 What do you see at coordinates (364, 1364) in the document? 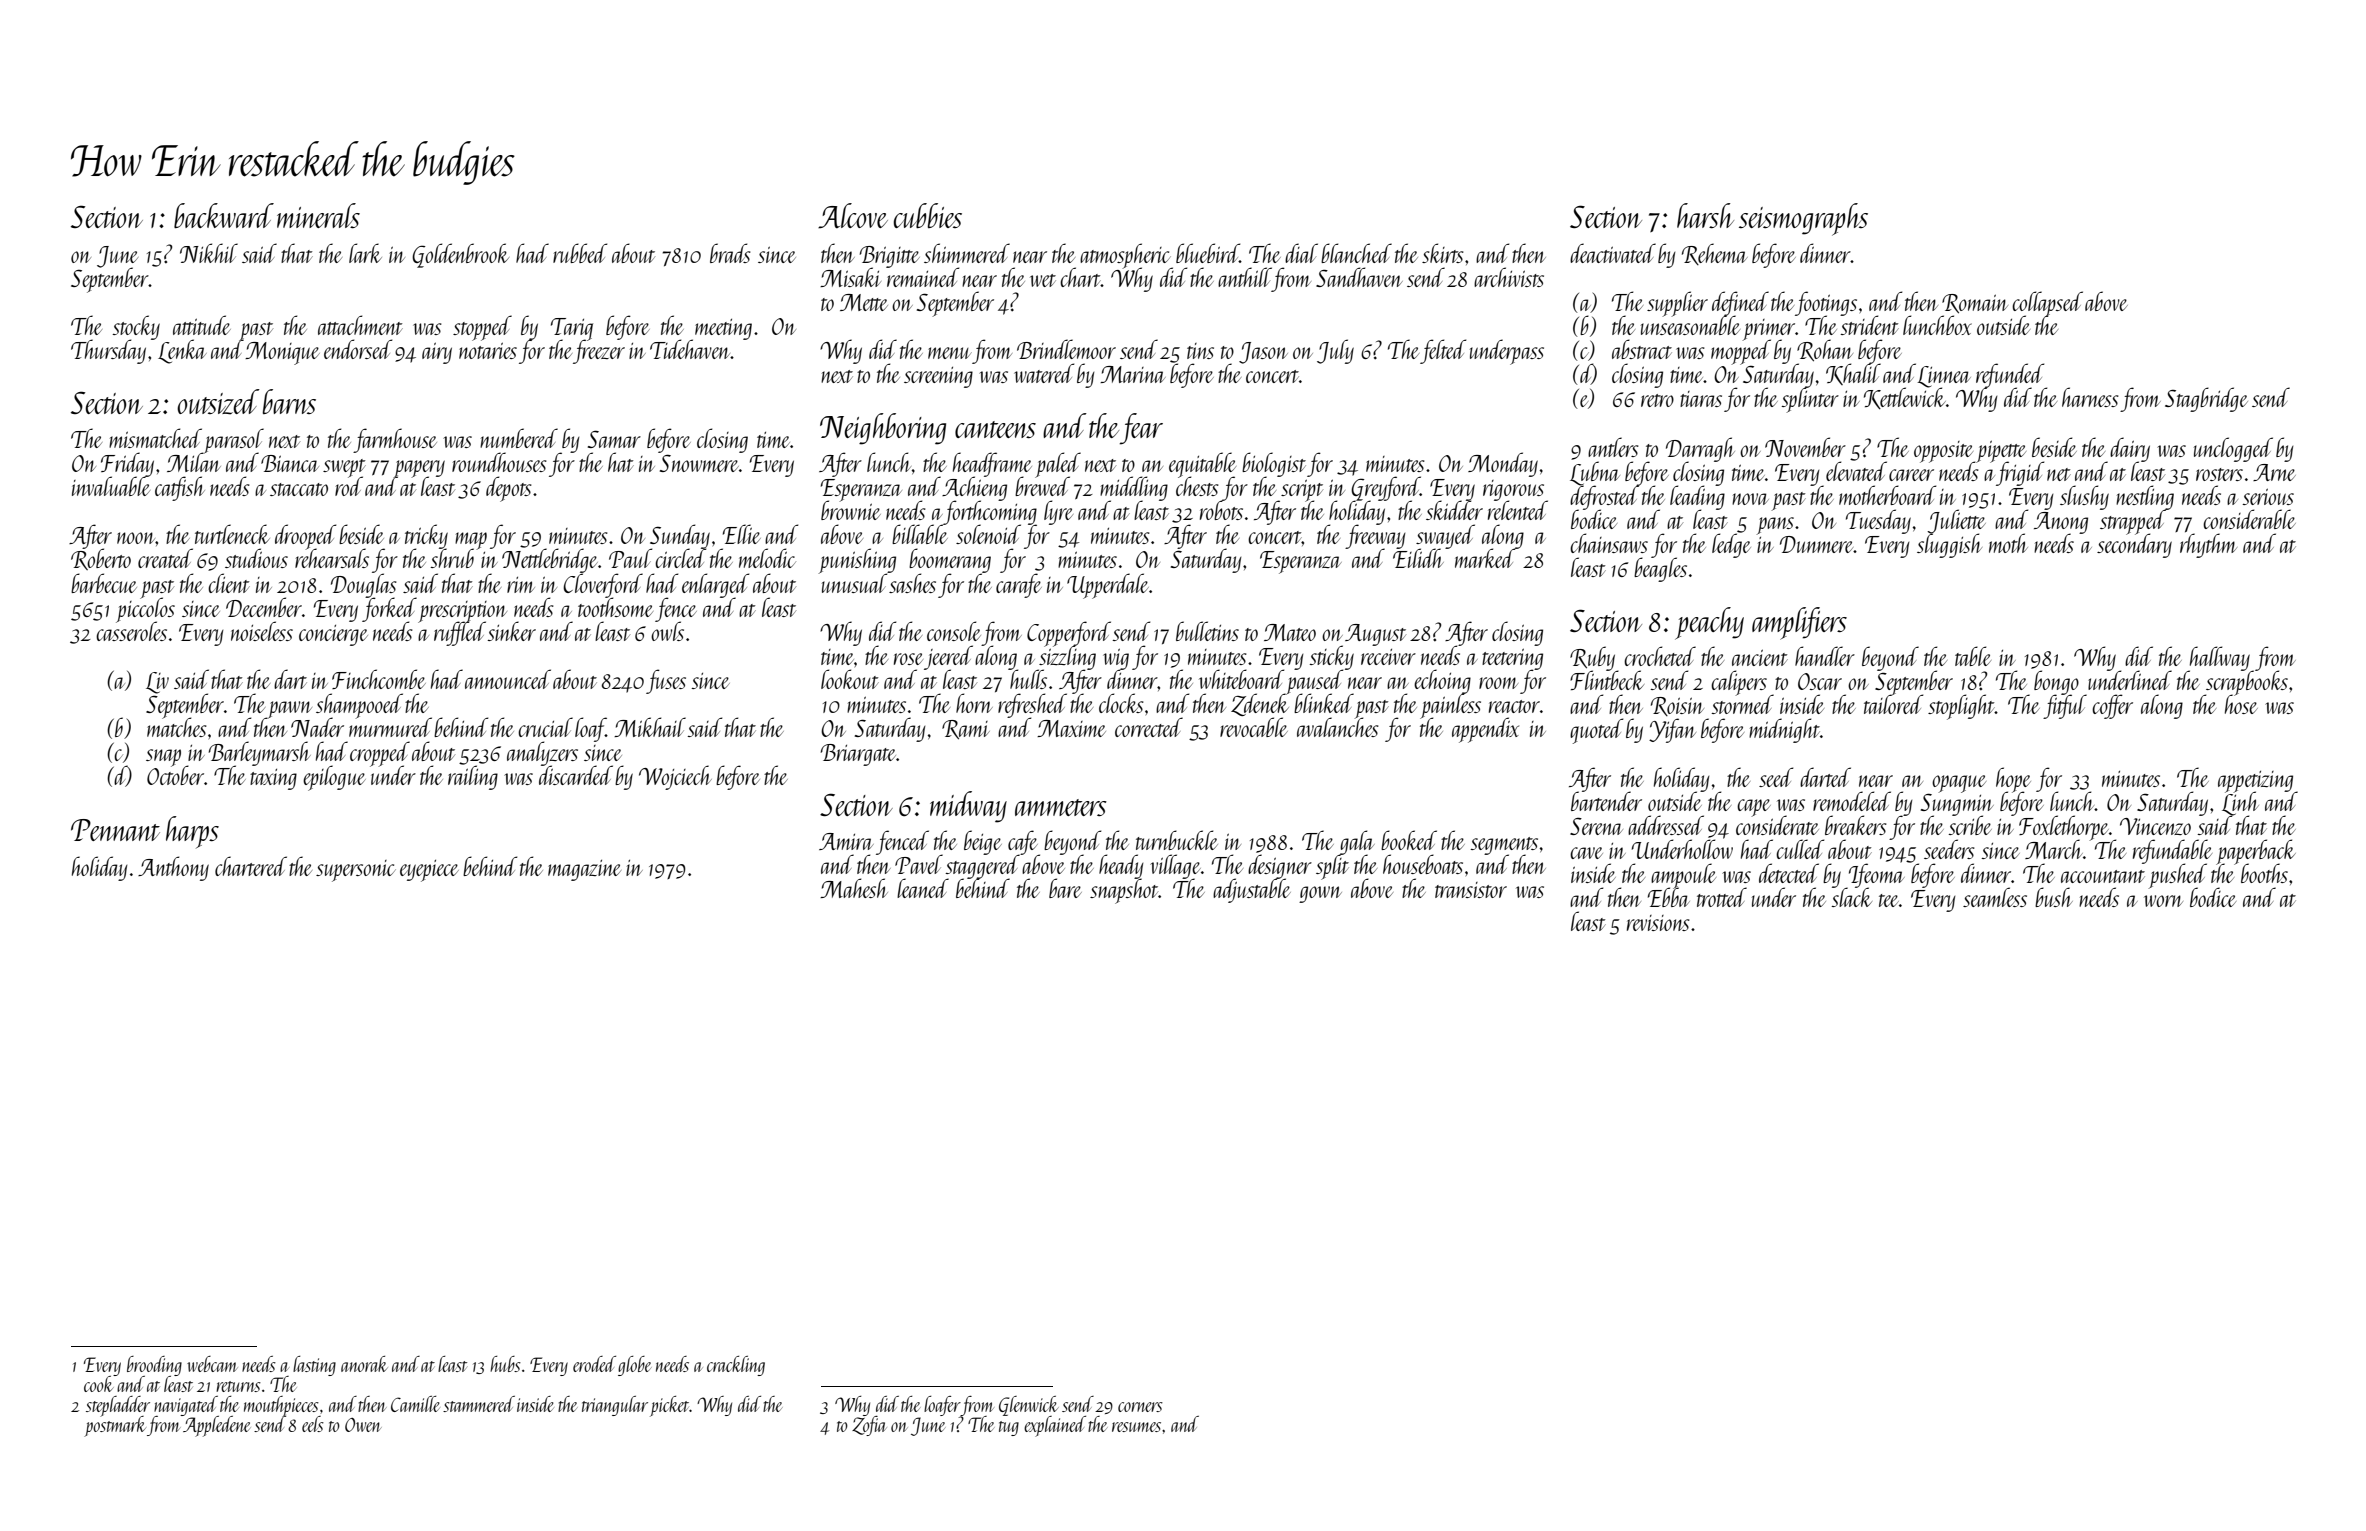
I see `anorak` at bounding box center [364, 1364].
